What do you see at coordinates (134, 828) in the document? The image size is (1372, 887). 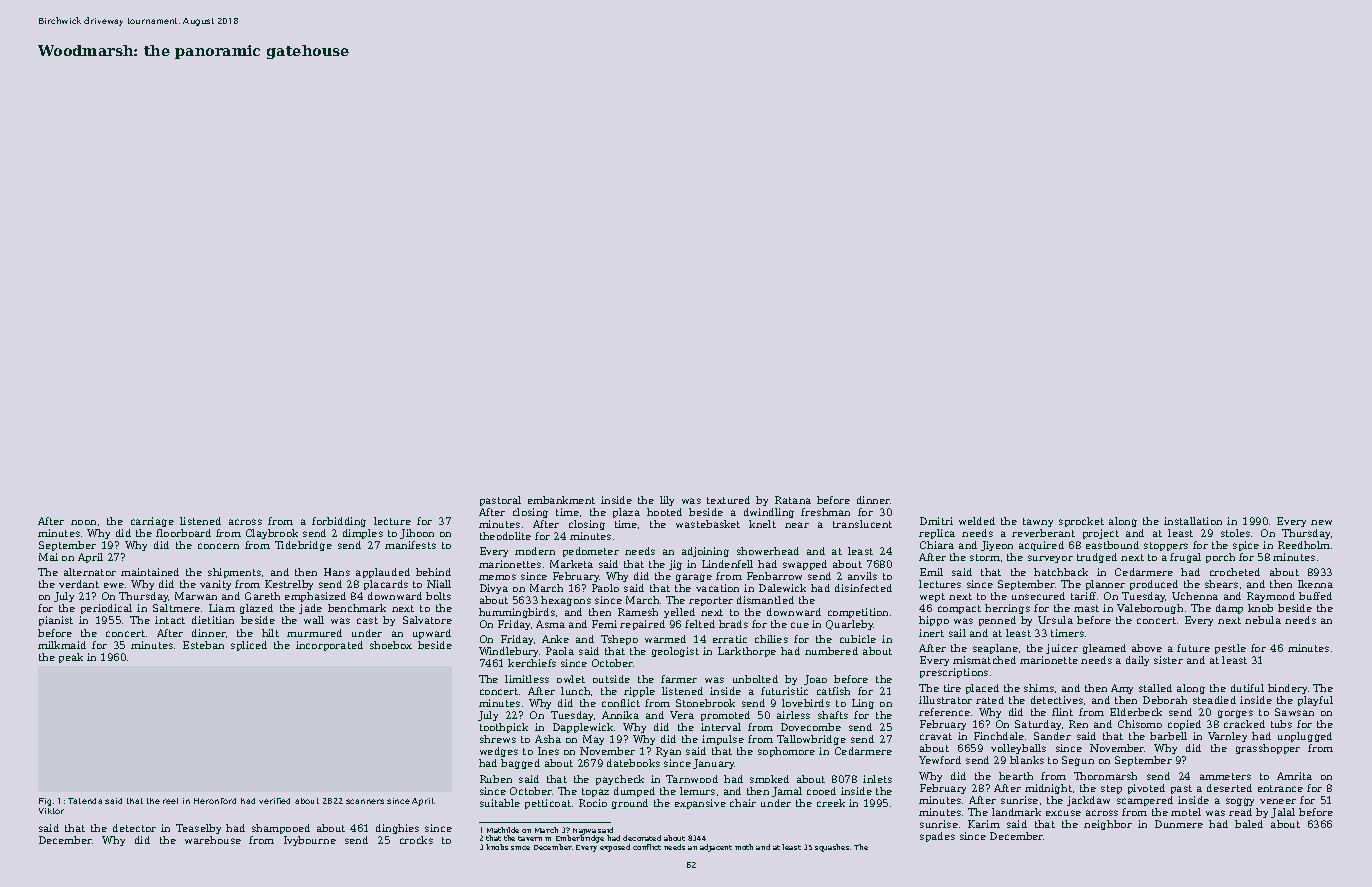 I see `detector` at bounding box center [134, 828].
